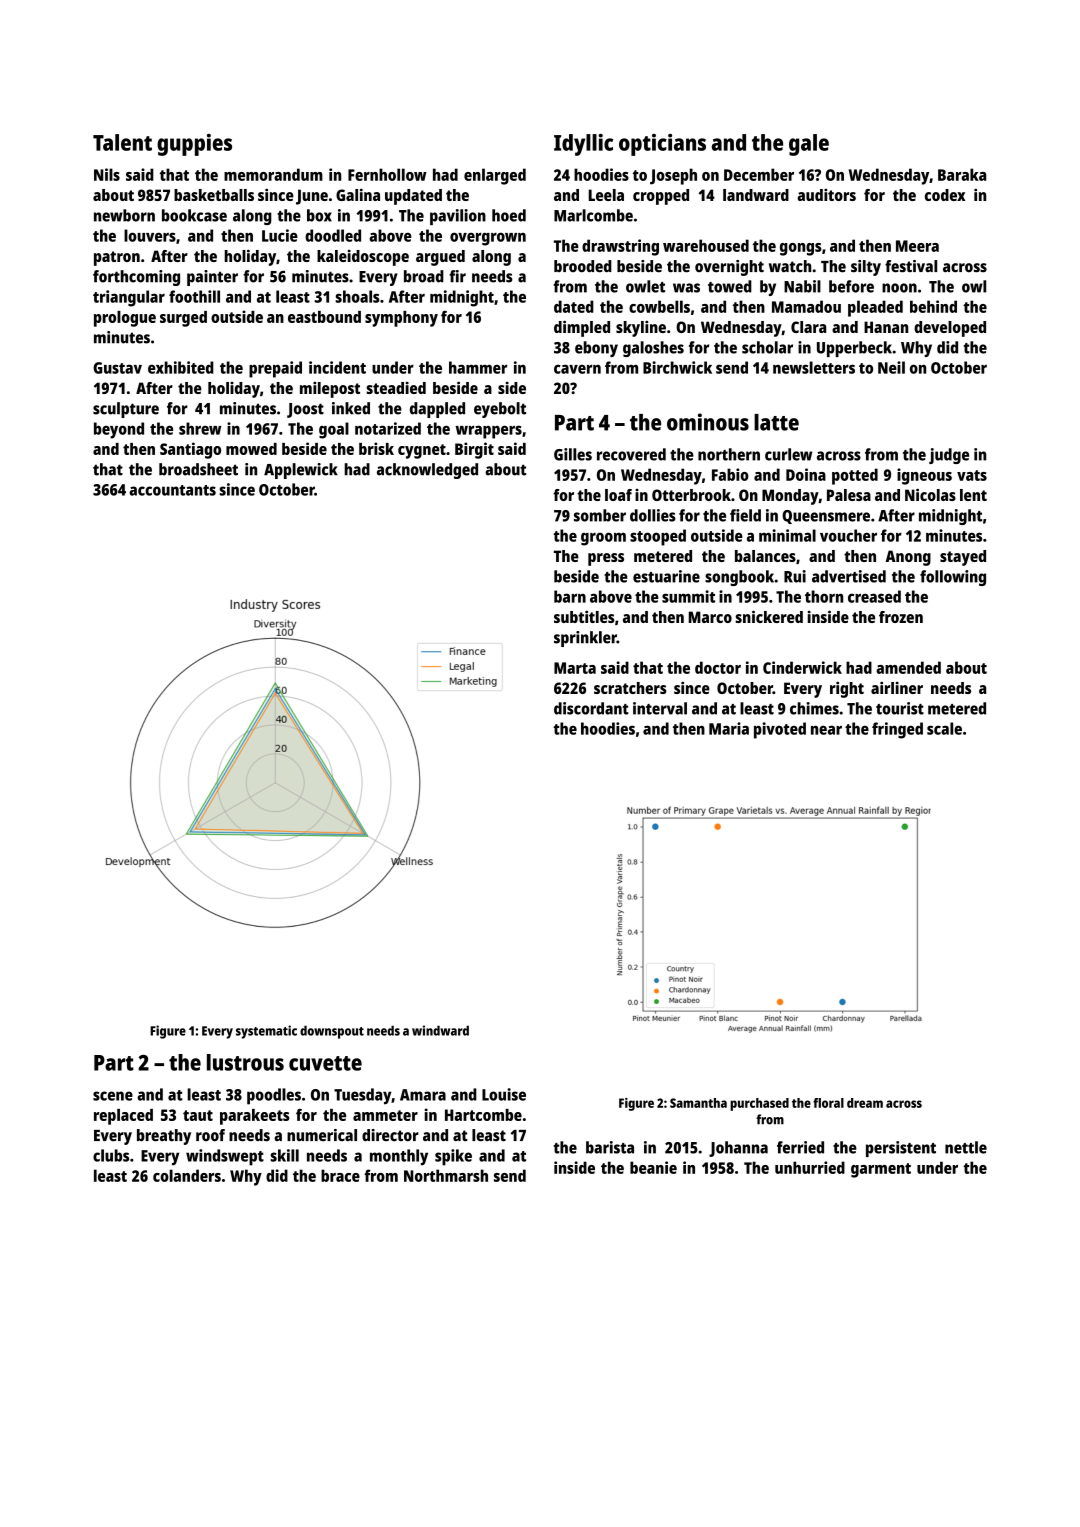 The width and height of the screenshot is (1080, 1527). I want to click on near, so click(826, 730).
